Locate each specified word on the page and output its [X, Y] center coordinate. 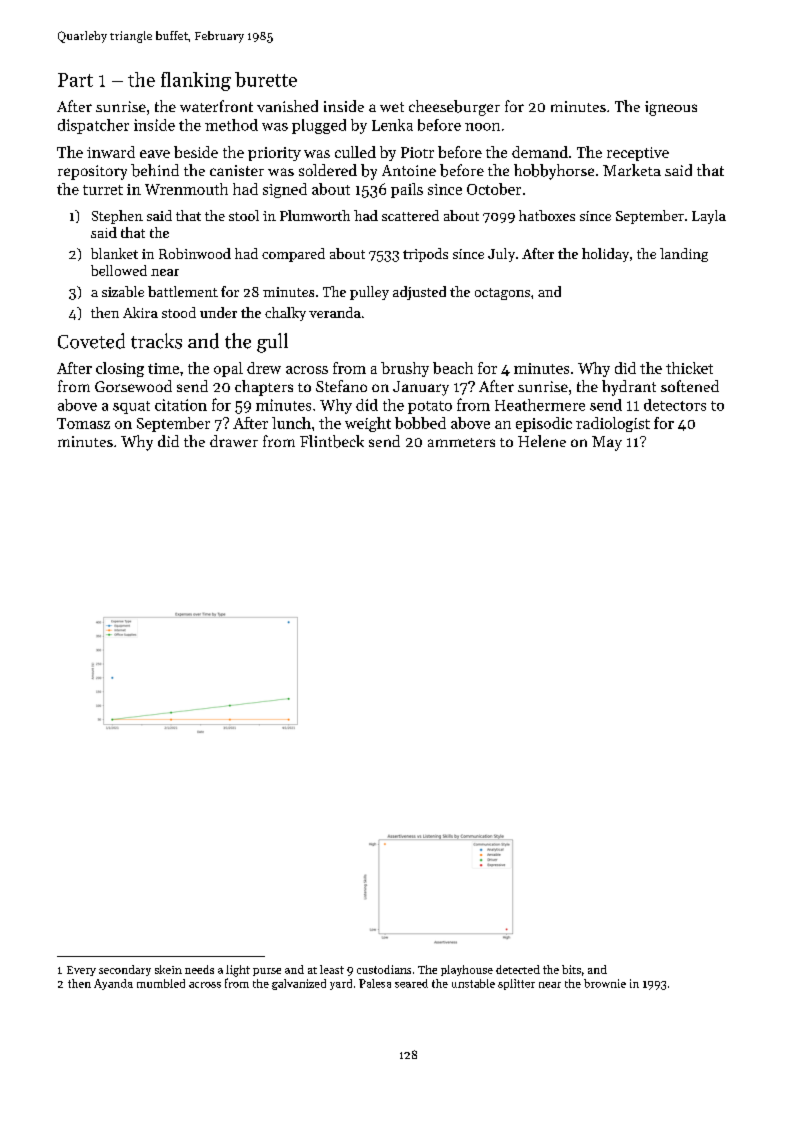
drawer [234, 441]
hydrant [629, 388]
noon [482, 127]
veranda [335, 312]
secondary [125, 970]
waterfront [216, 106]
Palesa [375, 983]
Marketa [632, 170]
